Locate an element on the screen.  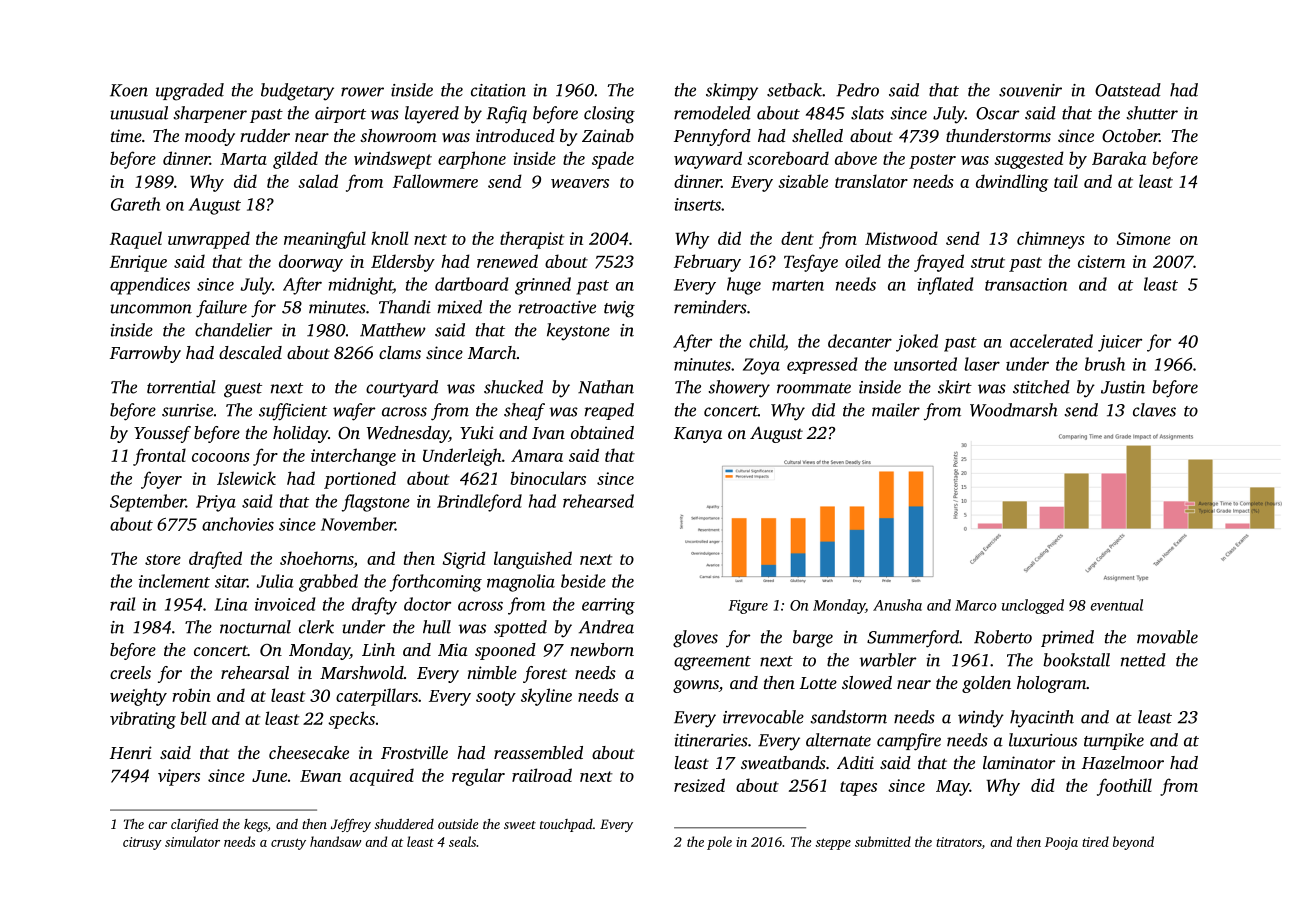
Figure is located at coordinates (748, 607).
